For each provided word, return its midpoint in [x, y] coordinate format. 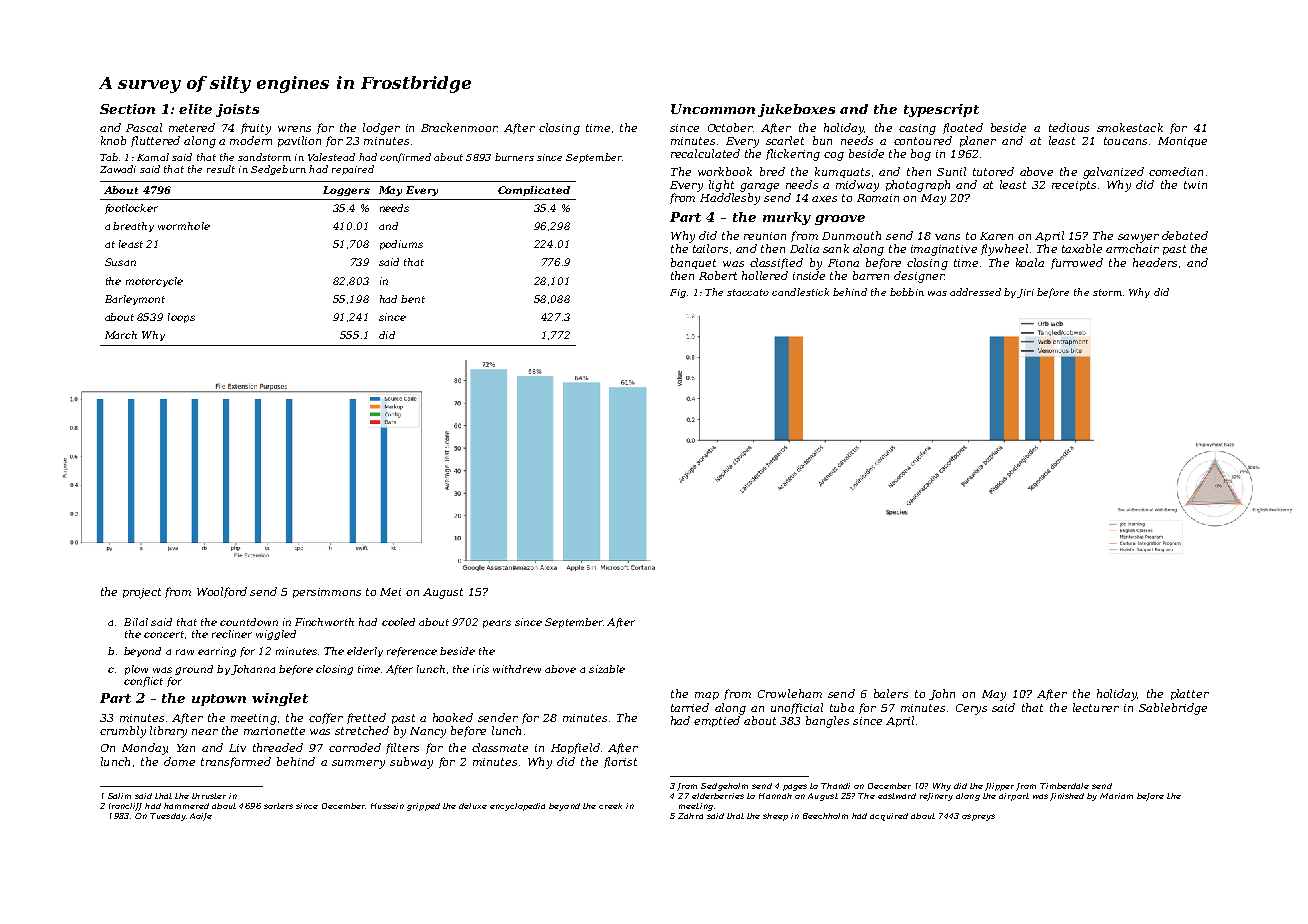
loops [181, 318]
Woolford [222, 592]
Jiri [1025, 293]
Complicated [534, 191]
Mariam [1116, 796]
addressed [975, 292]
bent [413, 299]
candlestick [800, 292]
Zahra [690, 816]
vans [947, 237]
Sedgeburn [278, 170]
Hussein [387, 806]
